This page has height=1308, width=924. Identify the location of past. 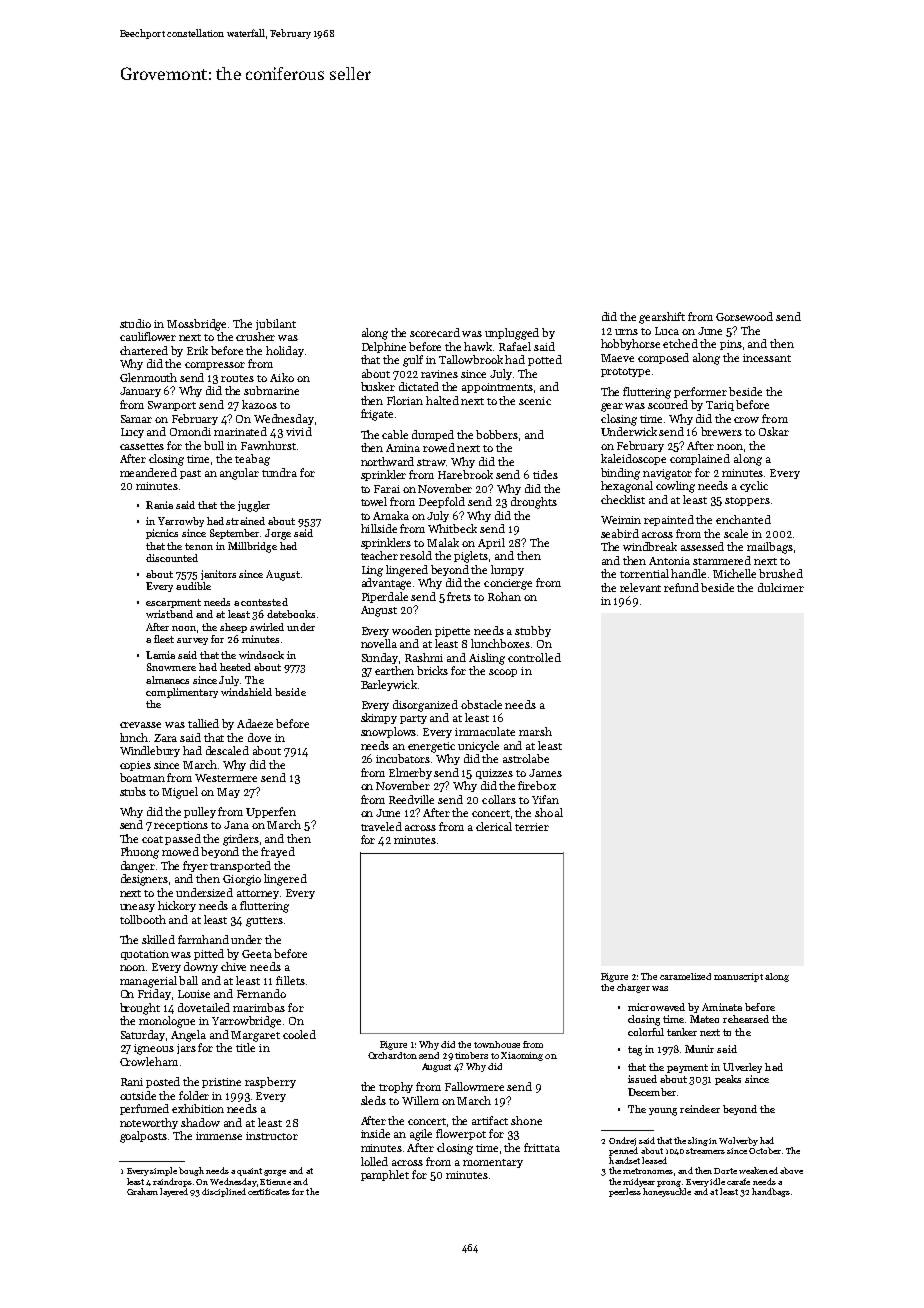
(190, 474).
